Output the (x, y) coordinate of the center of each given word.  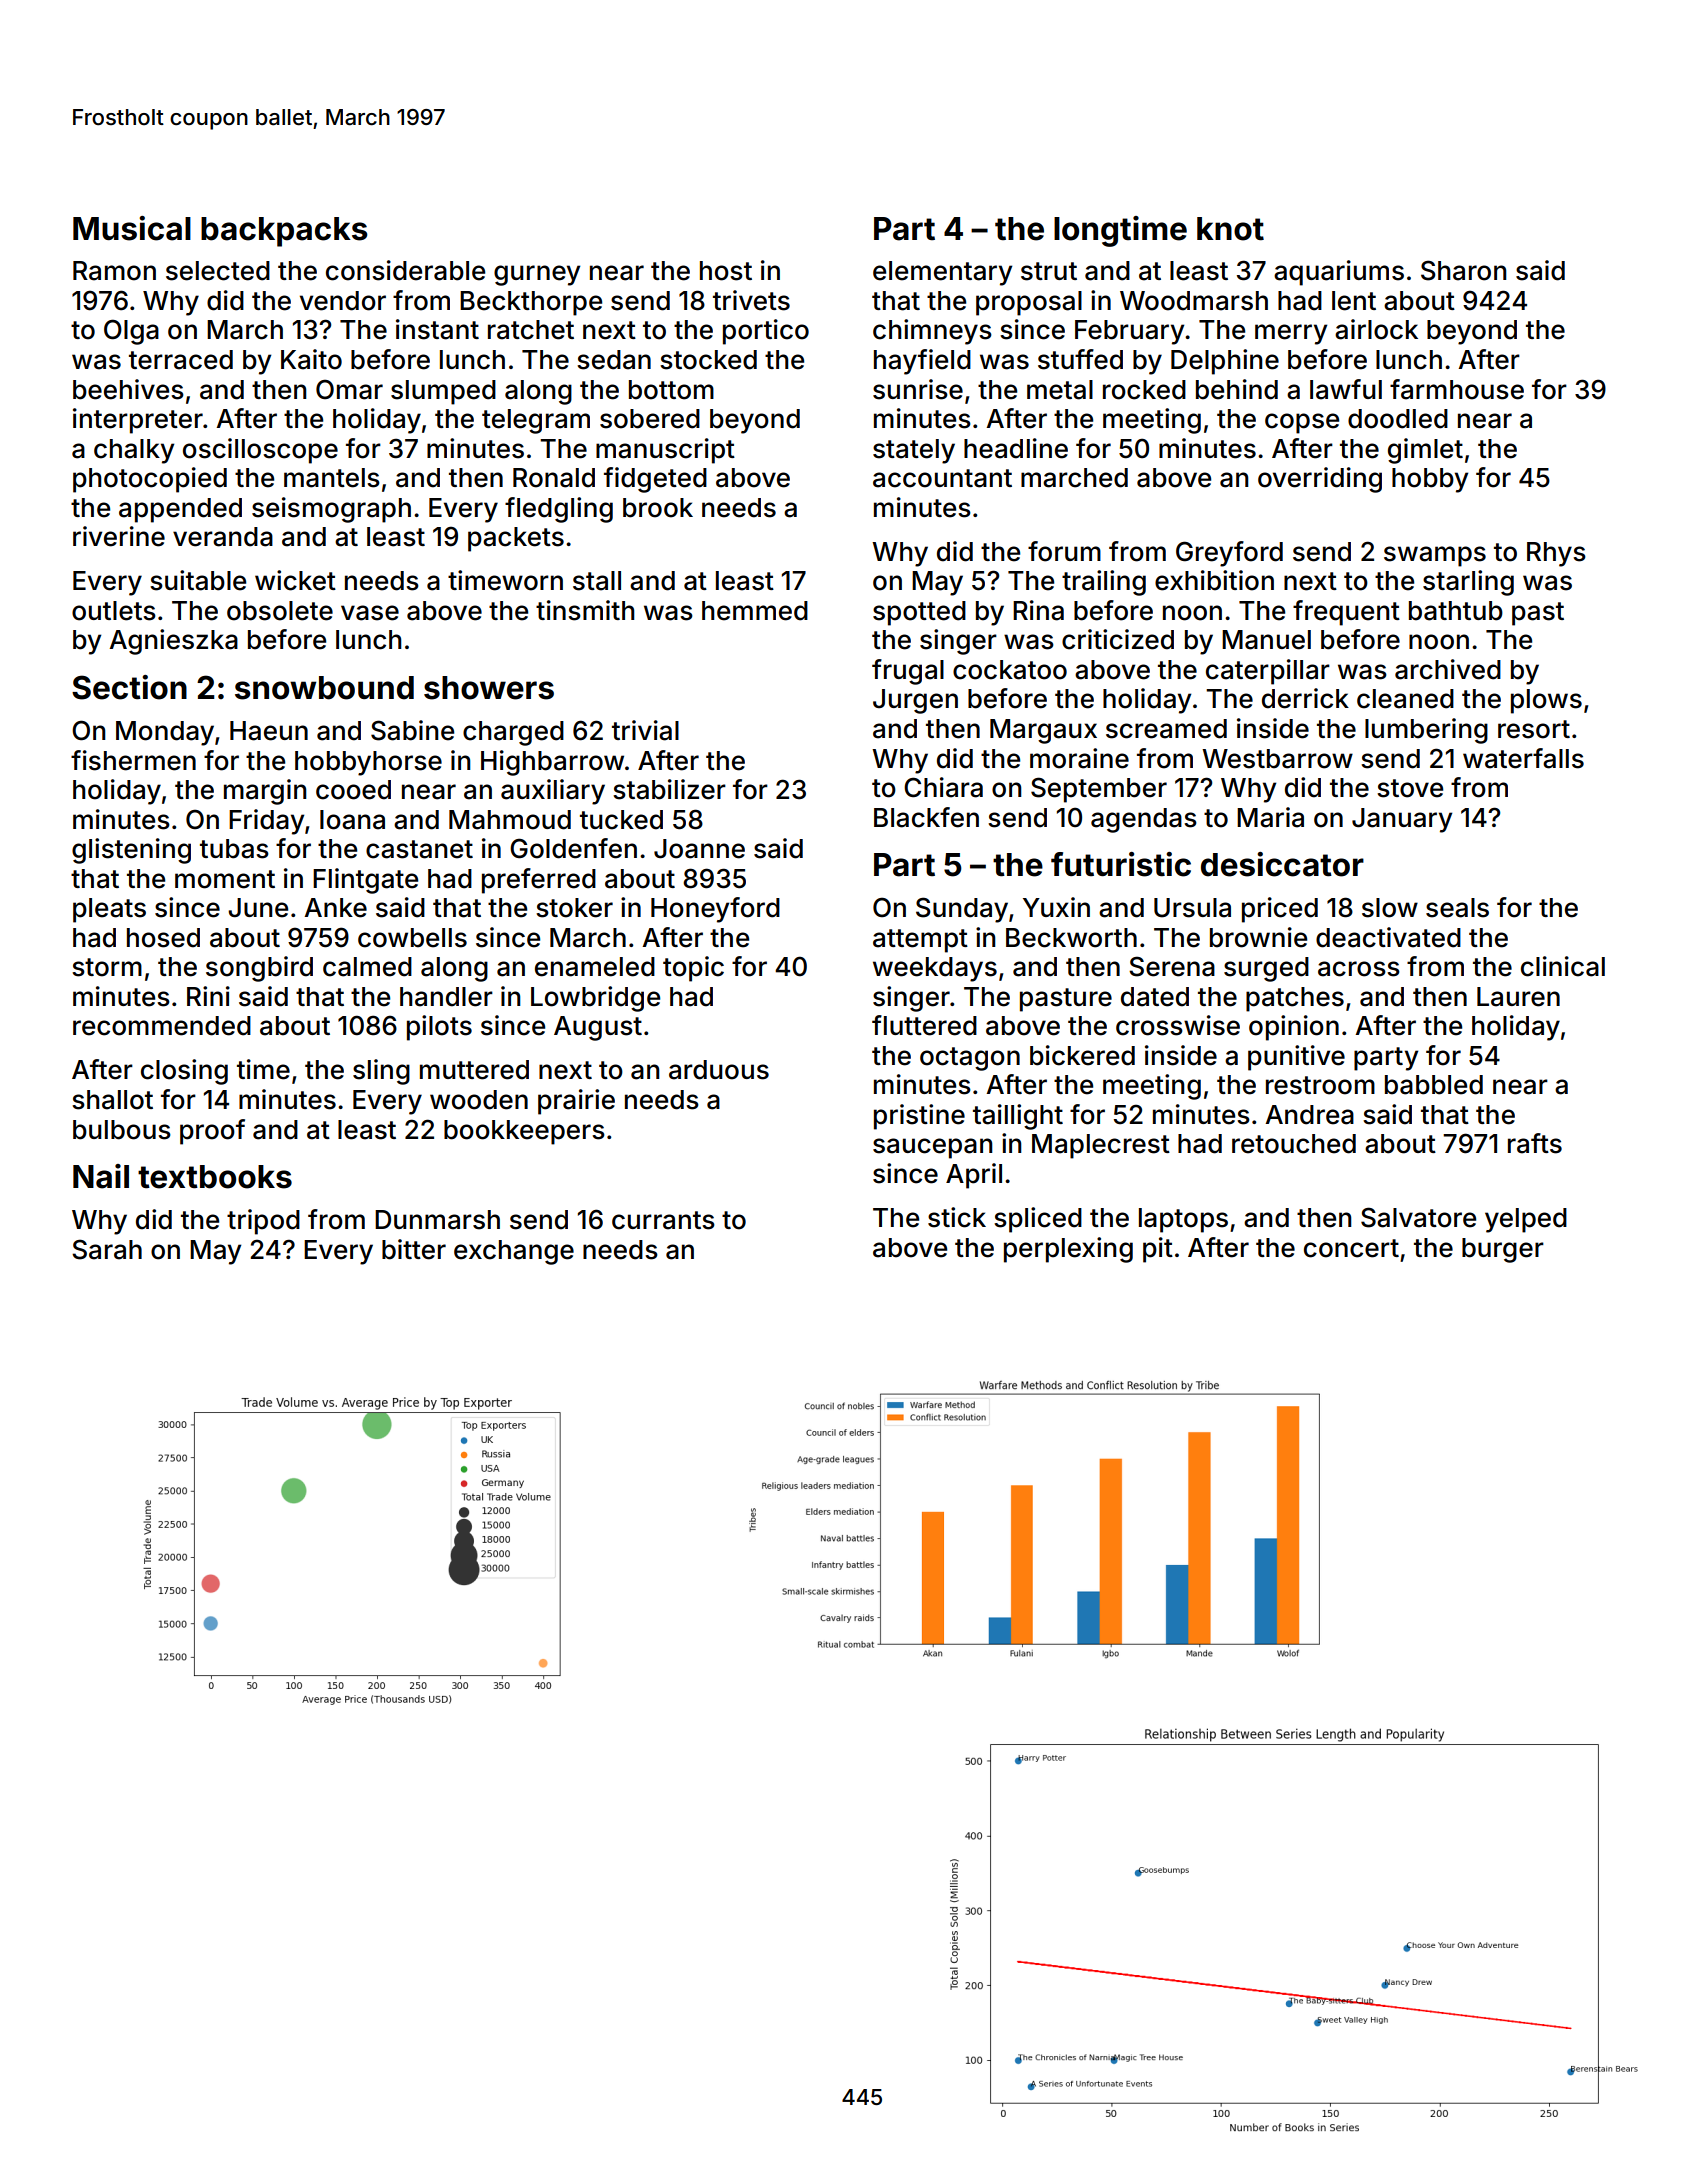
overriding (1320, 480)
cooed (353, 790)
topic (693, 969)
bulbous (122, 1130)
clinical (1563, 966)
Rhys (1556, 554)
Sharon (1464, 270)
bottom (671, 390)
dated (1155, 997)
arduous (719, 1070)
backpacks (284, 232)
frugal (908, 672)
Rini (208, 996)
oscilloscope (260, 451)
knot (1230, 229)
